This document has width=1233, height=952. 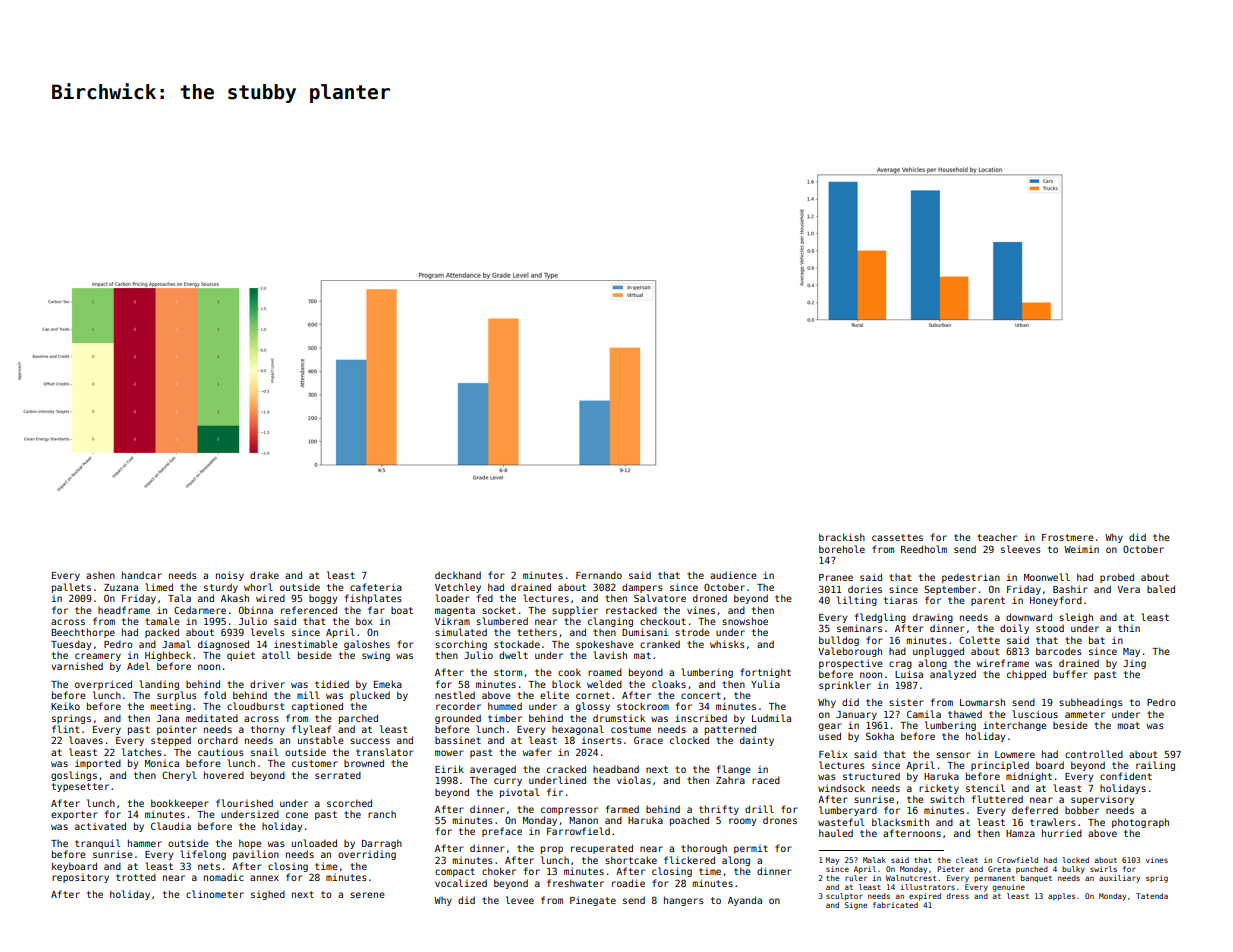 I want to click on repository, so click(x=80, y=878).
